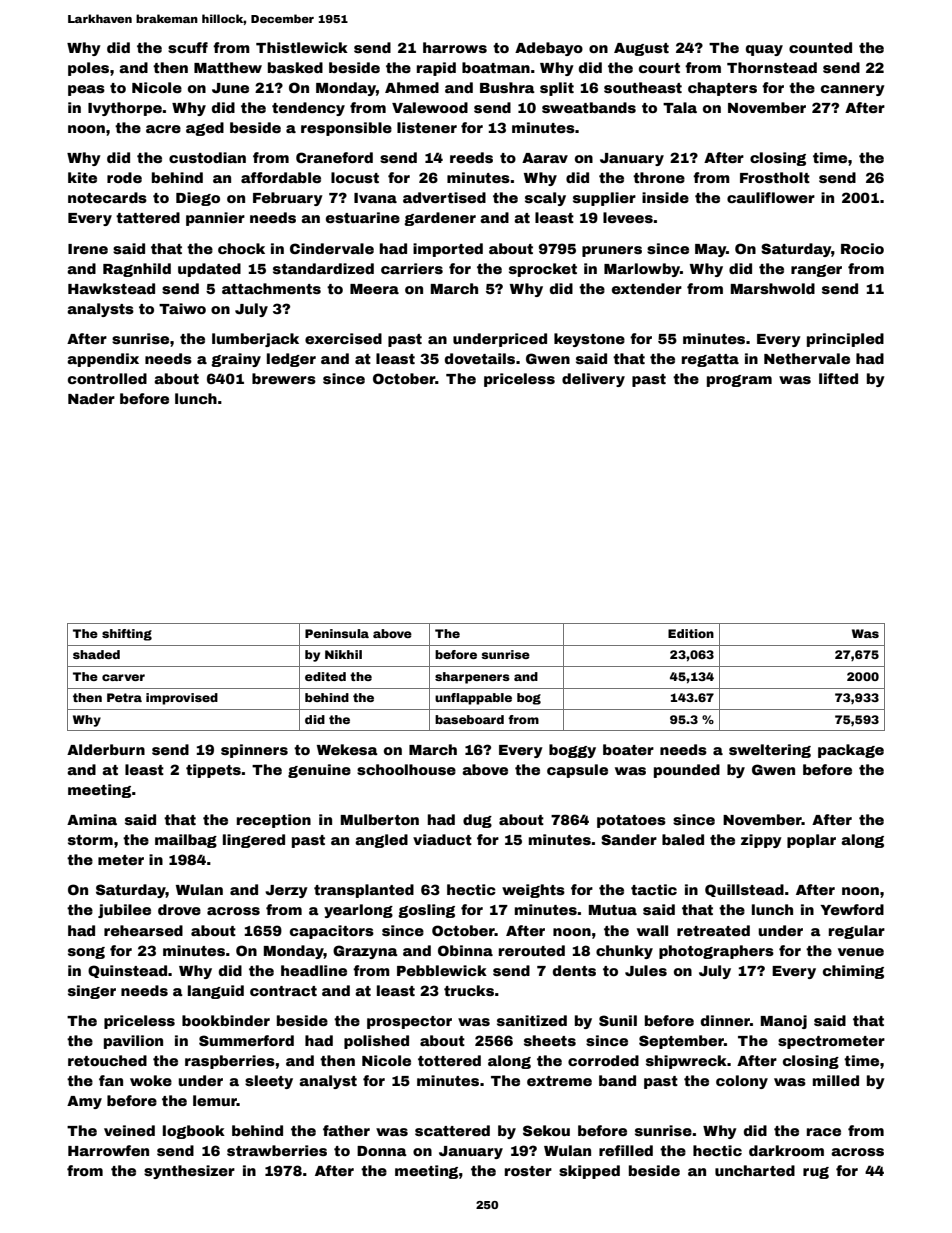 The height and width of the screenshot is (1233, 952). Describe the element at coordinates (106, 749) in the screenshot. I see `Alderburn` at that location.
